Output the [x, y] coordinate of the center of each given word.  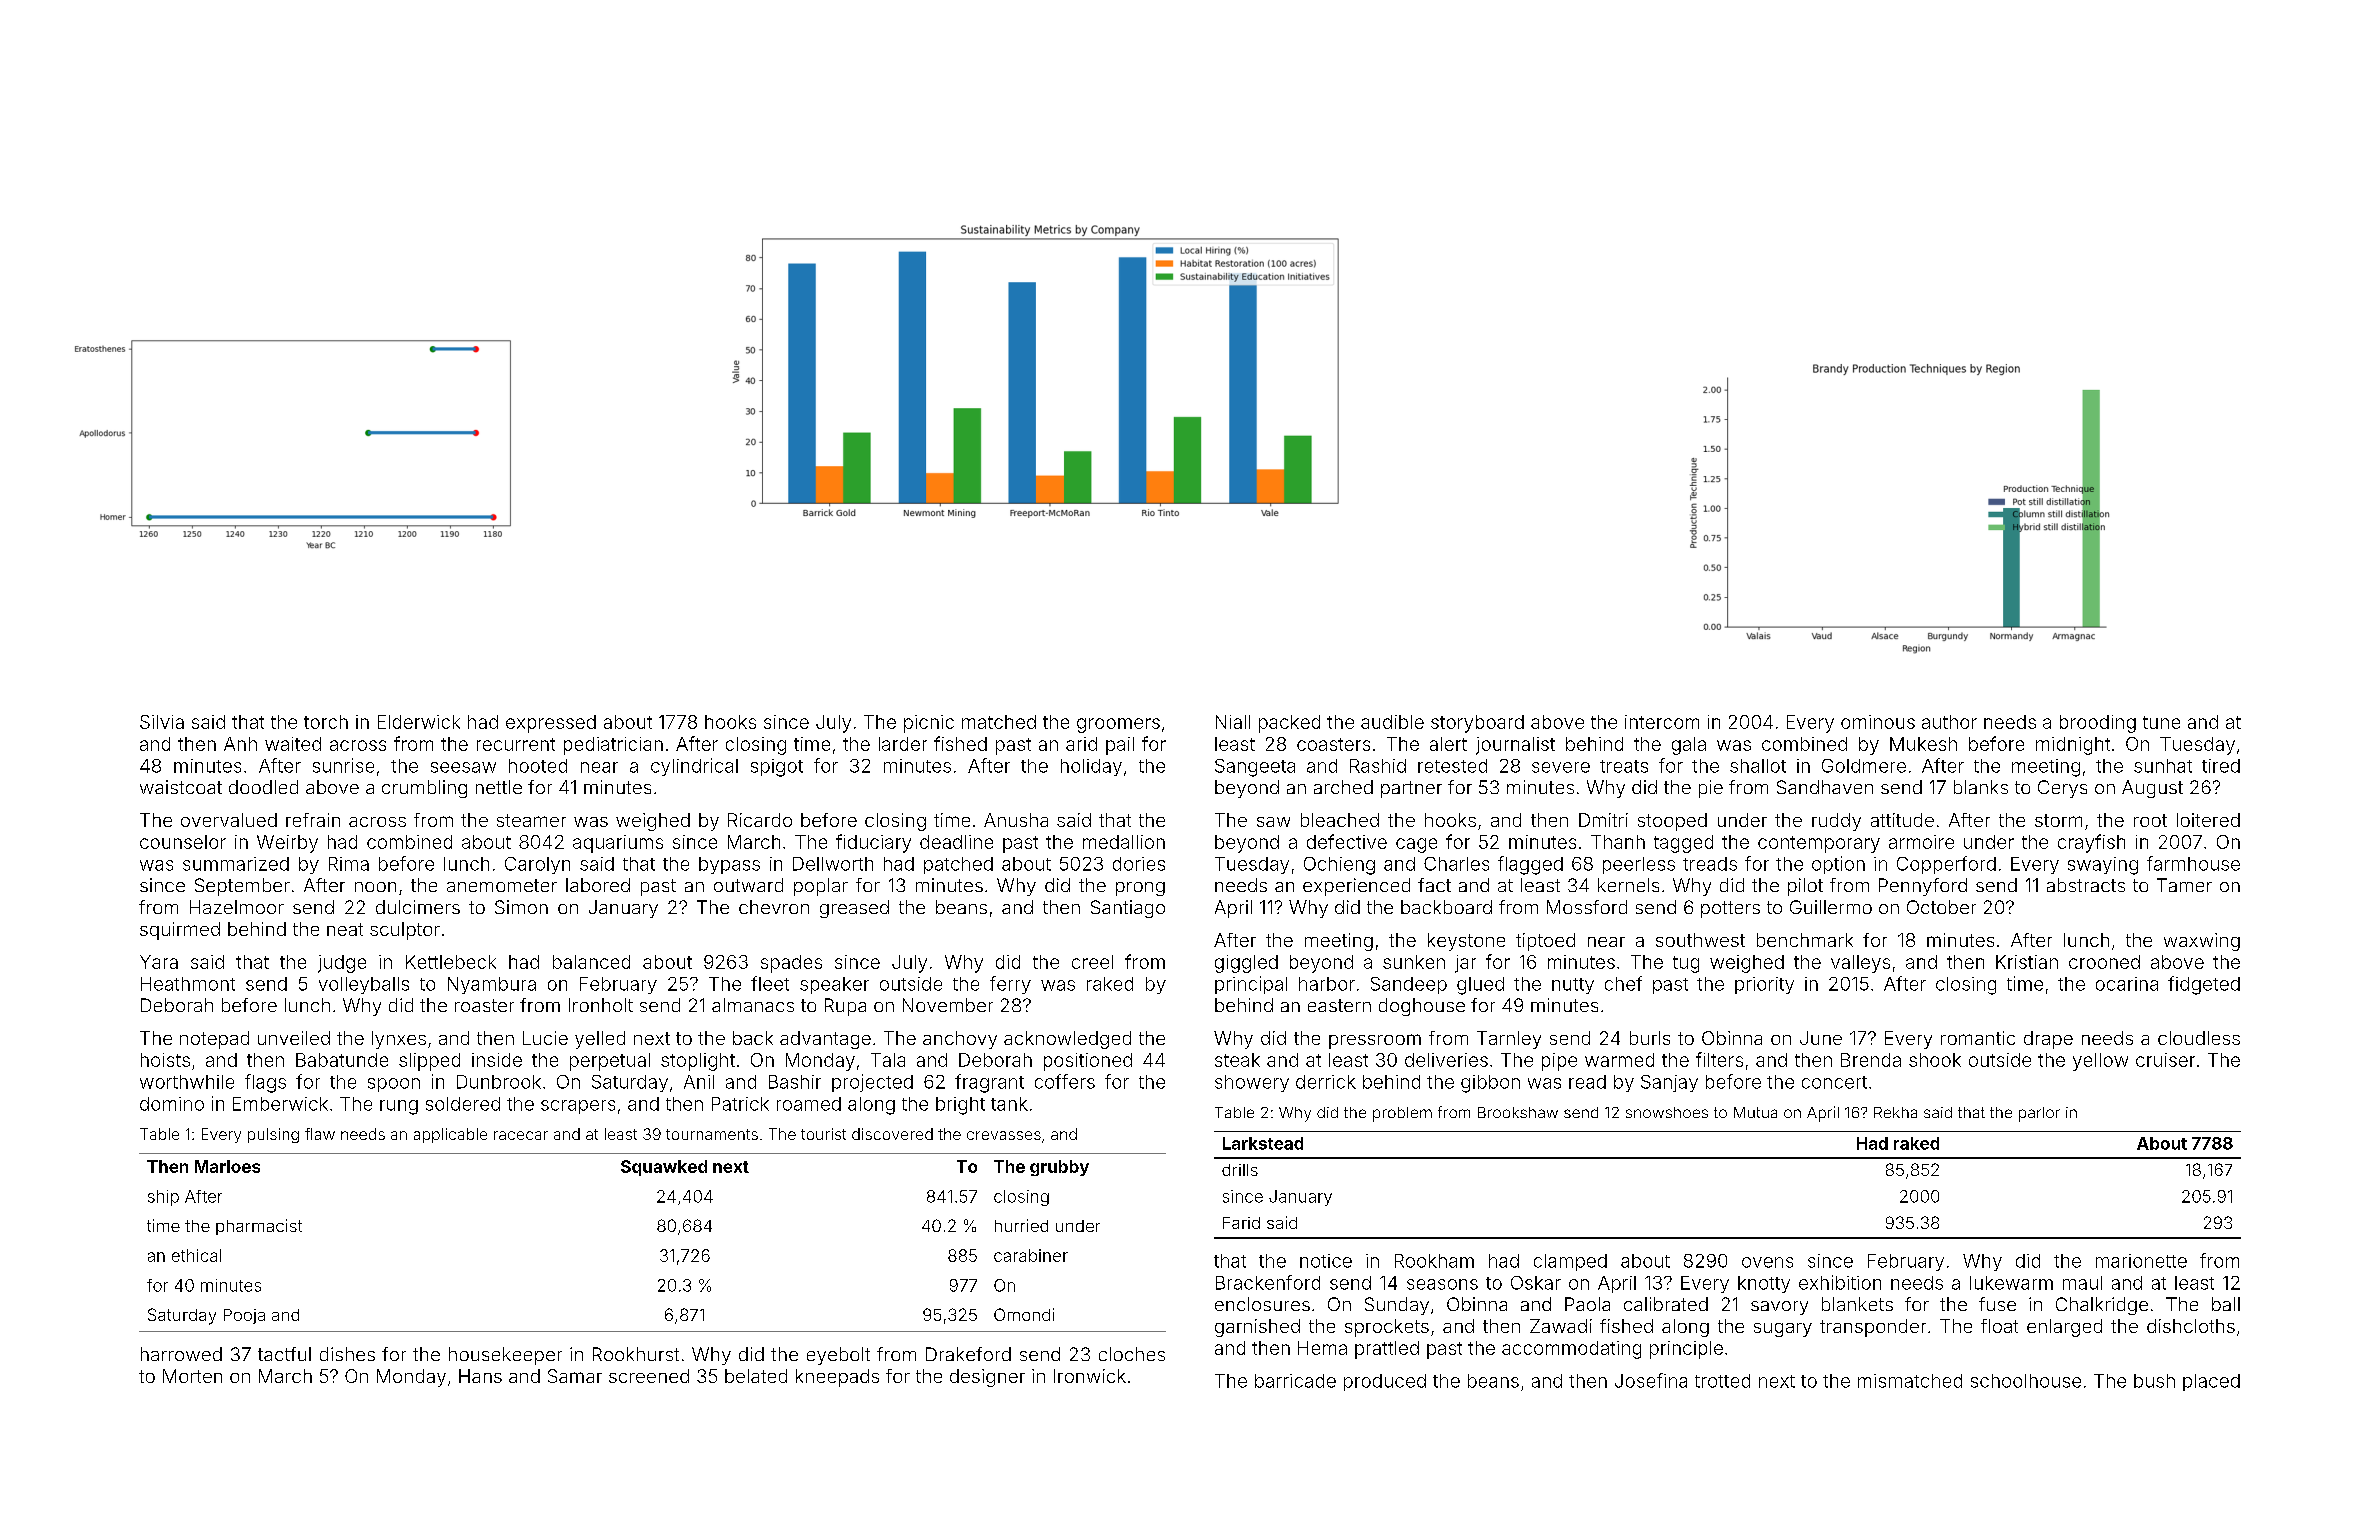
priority [1764, 985]
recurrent [516, 744]
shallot [1758, 766]
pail [1120, 746]
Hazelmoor [237, 907]
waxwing [2202, 942]
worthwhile [187, 1082]
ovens [1767, 1262]
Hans [480, 1376]
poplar [821, 887]
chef [1623, 983]
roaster [484, 1005]
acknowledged [1067, 1040]
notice [1326, 1261]
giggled [1246, 964]
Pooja [244, 1316]
